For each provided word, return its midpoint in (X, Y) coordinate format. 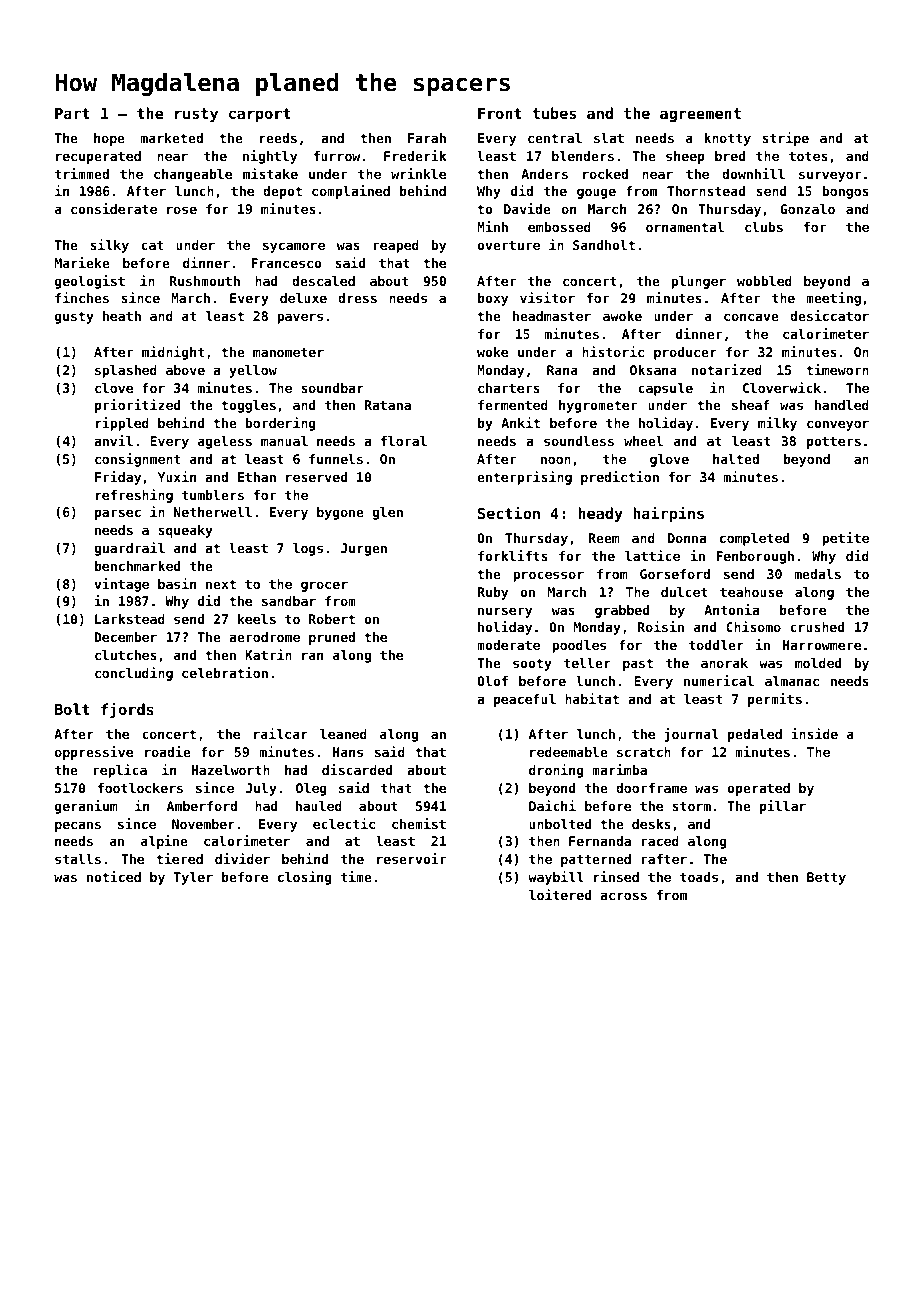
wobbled (764, 281)
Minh (492, 226)
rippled (122, 424)
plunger (698, 282)
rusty (196, 115)
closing (305, 878)
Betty (826, 878)
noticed (114, 876)
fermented (513, 405)
